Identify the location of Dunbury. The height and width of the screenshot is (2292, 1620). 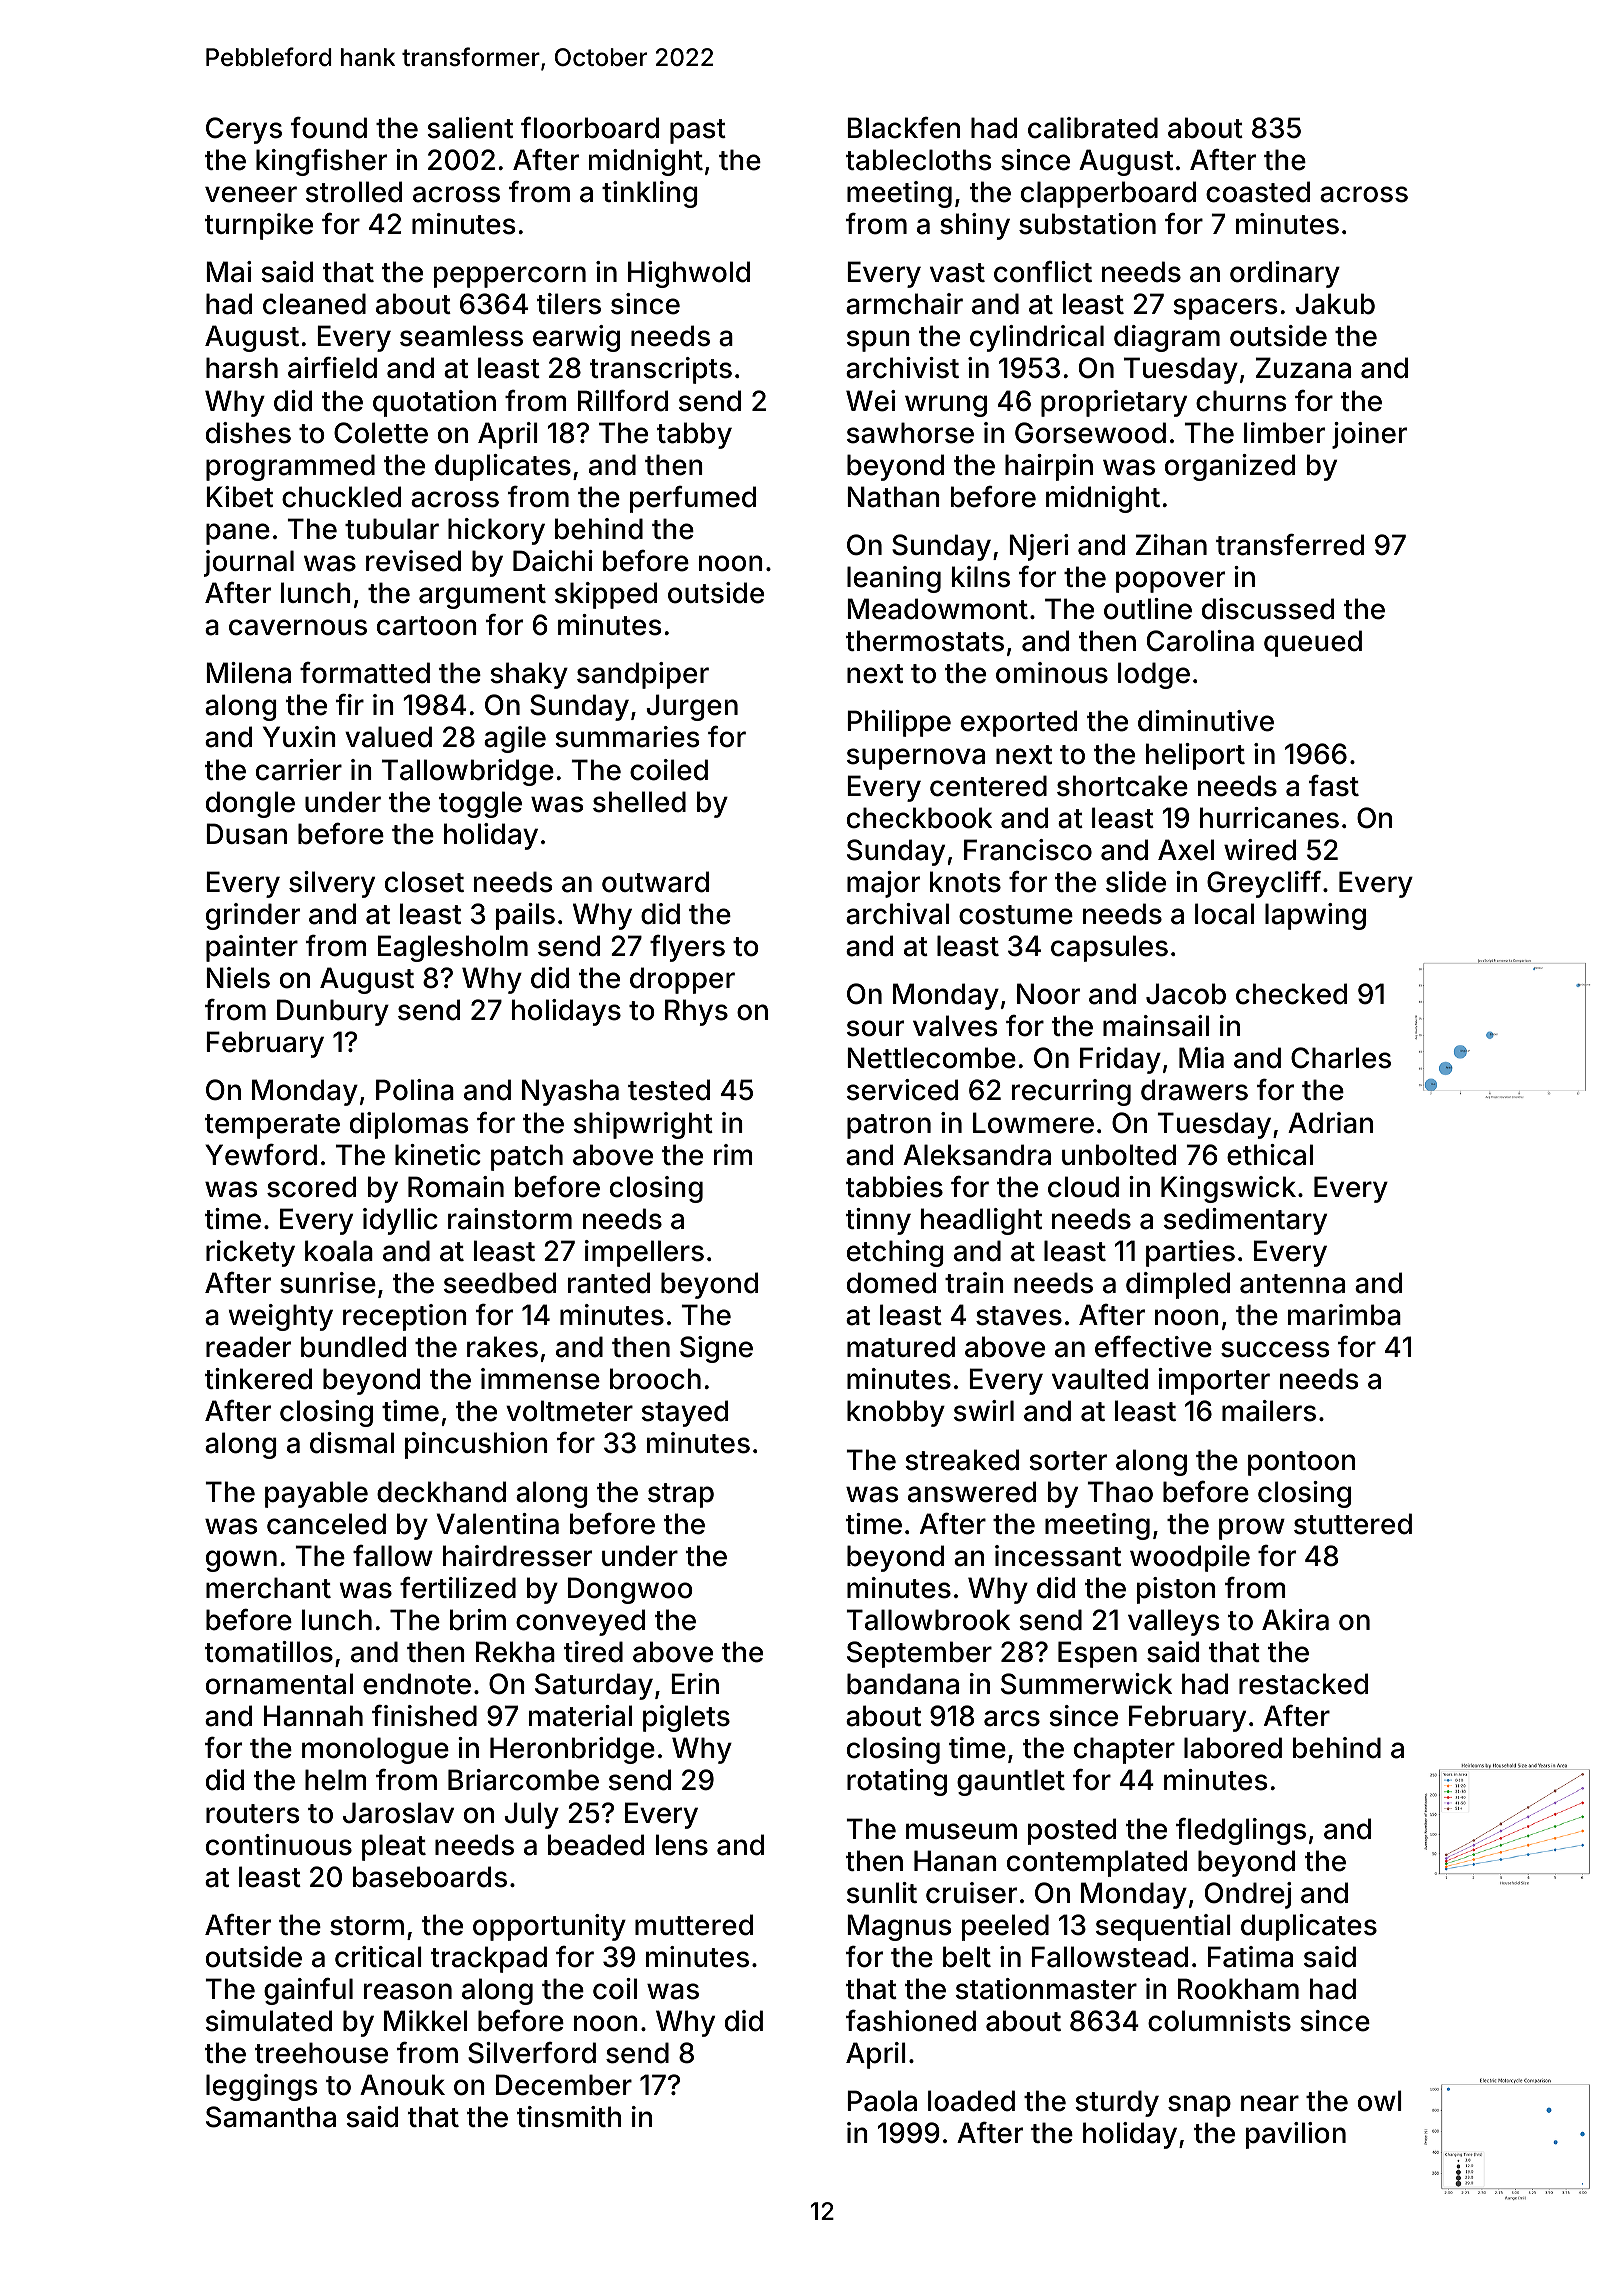
(333, 1012).
